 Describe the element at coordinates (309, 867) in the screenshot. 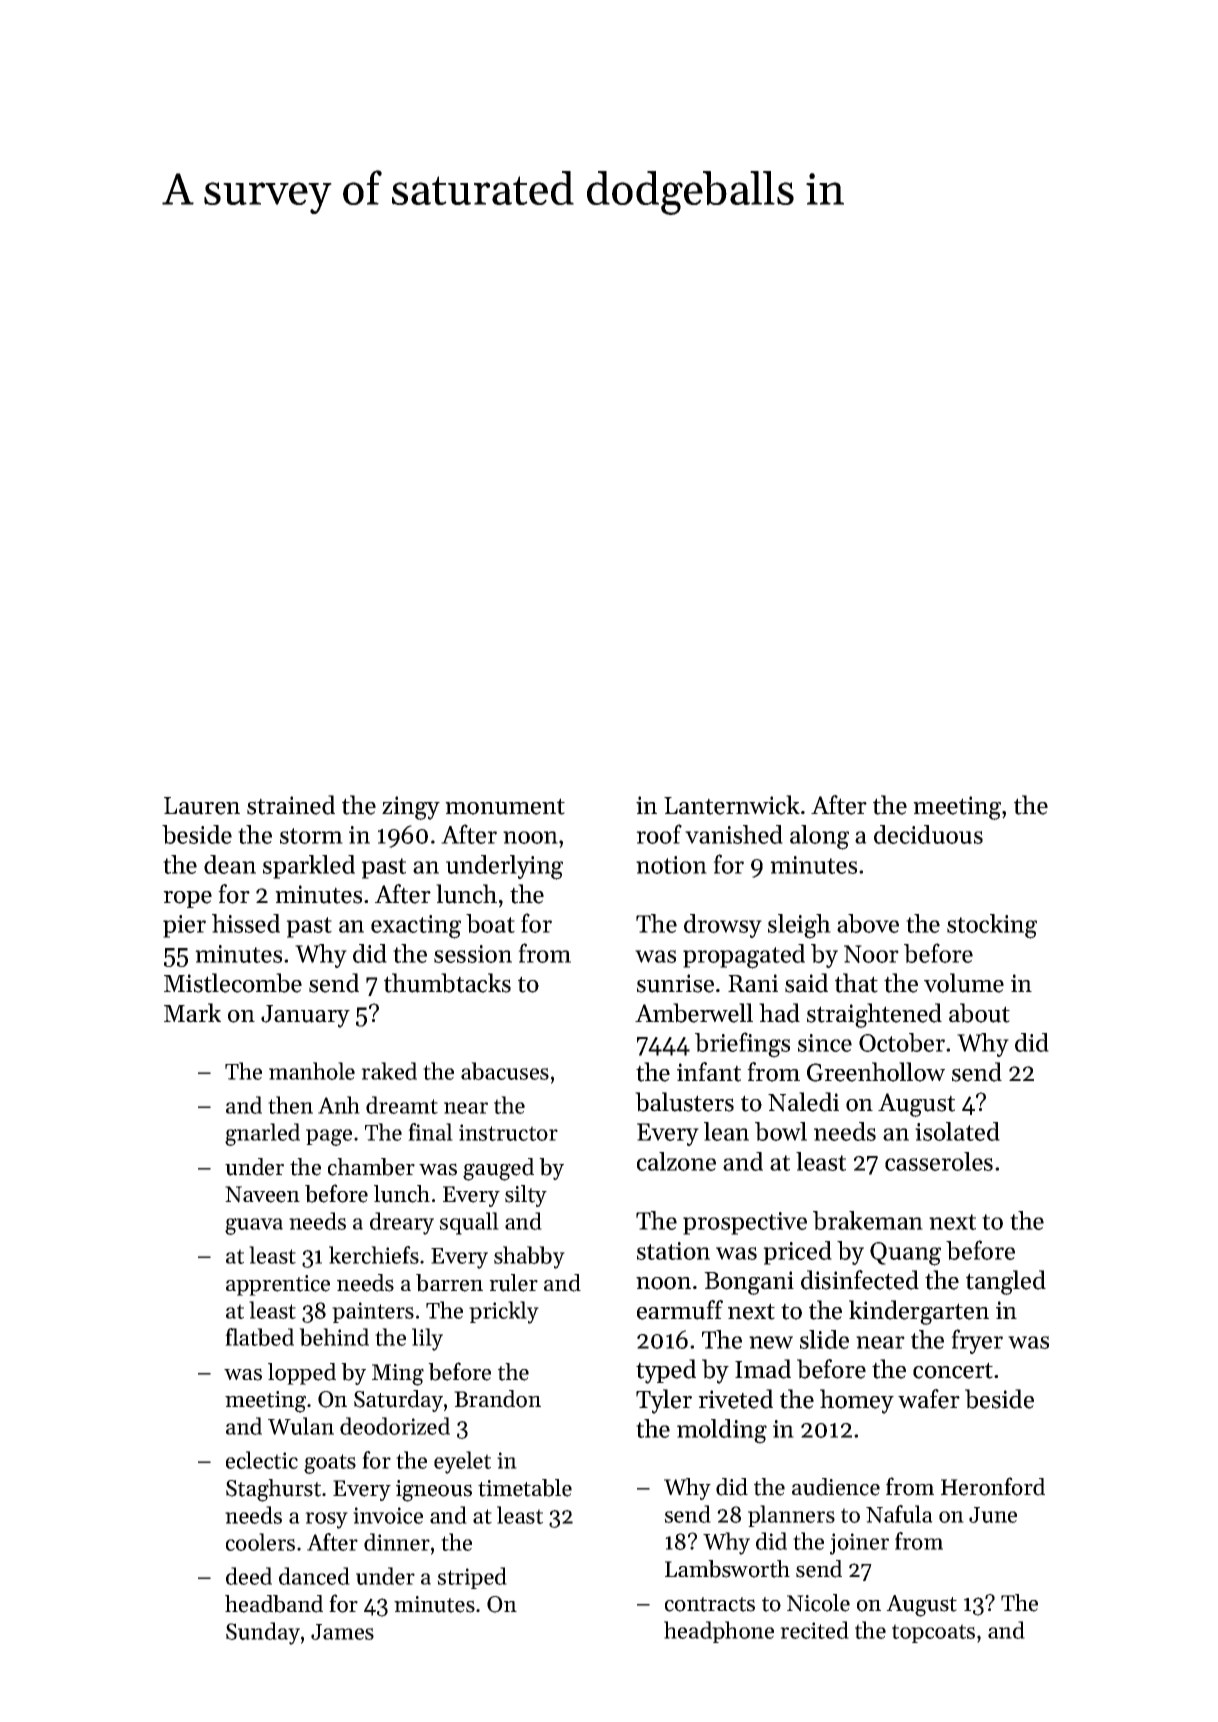

I see `sparkled` at that location.
